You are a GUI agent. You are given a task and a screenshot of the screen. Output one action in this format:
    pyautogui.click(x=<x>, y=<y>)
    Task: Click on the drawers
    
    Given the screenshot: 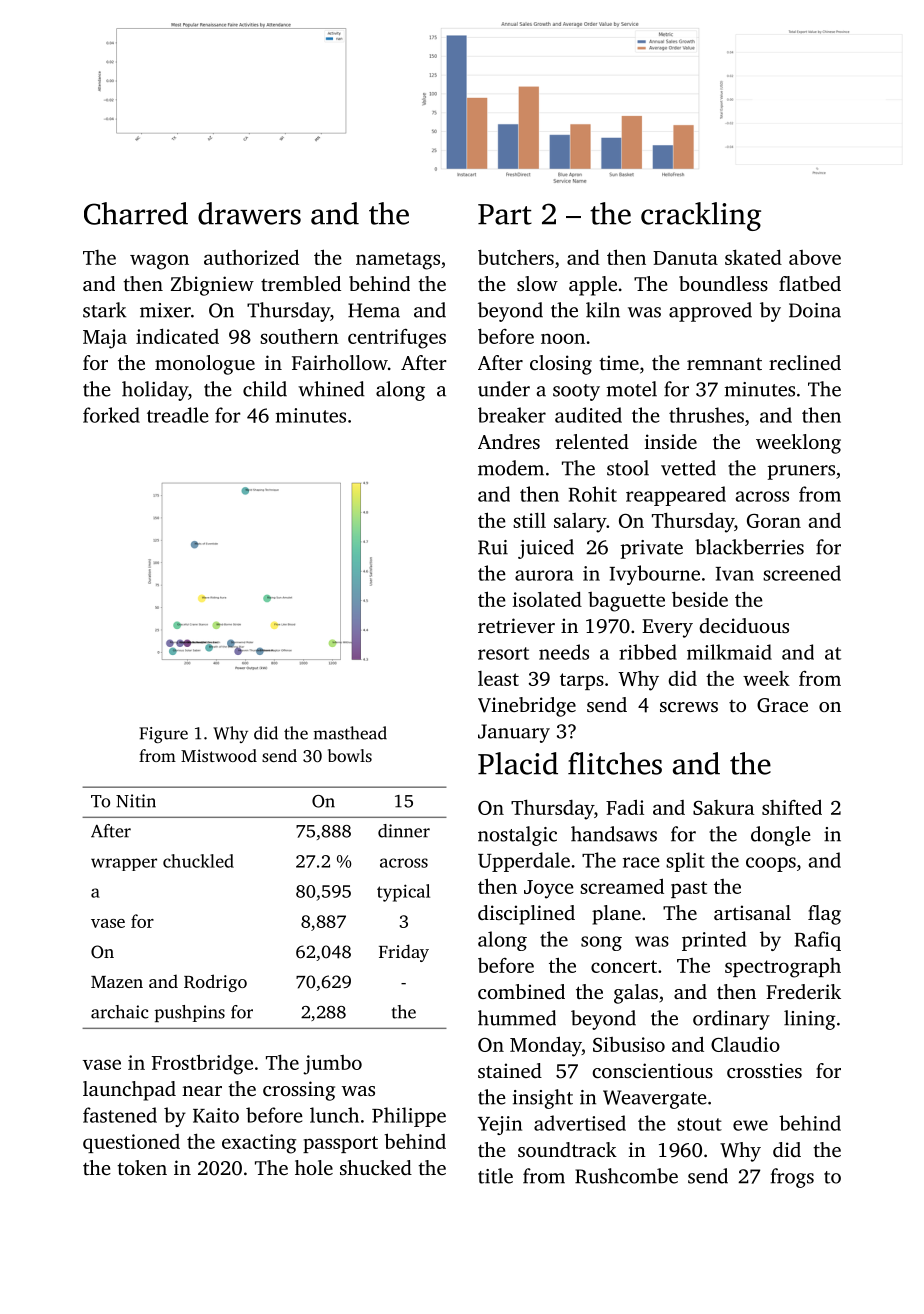 What is the action you would take?
    pyautogui.click(x=249, y=213)
